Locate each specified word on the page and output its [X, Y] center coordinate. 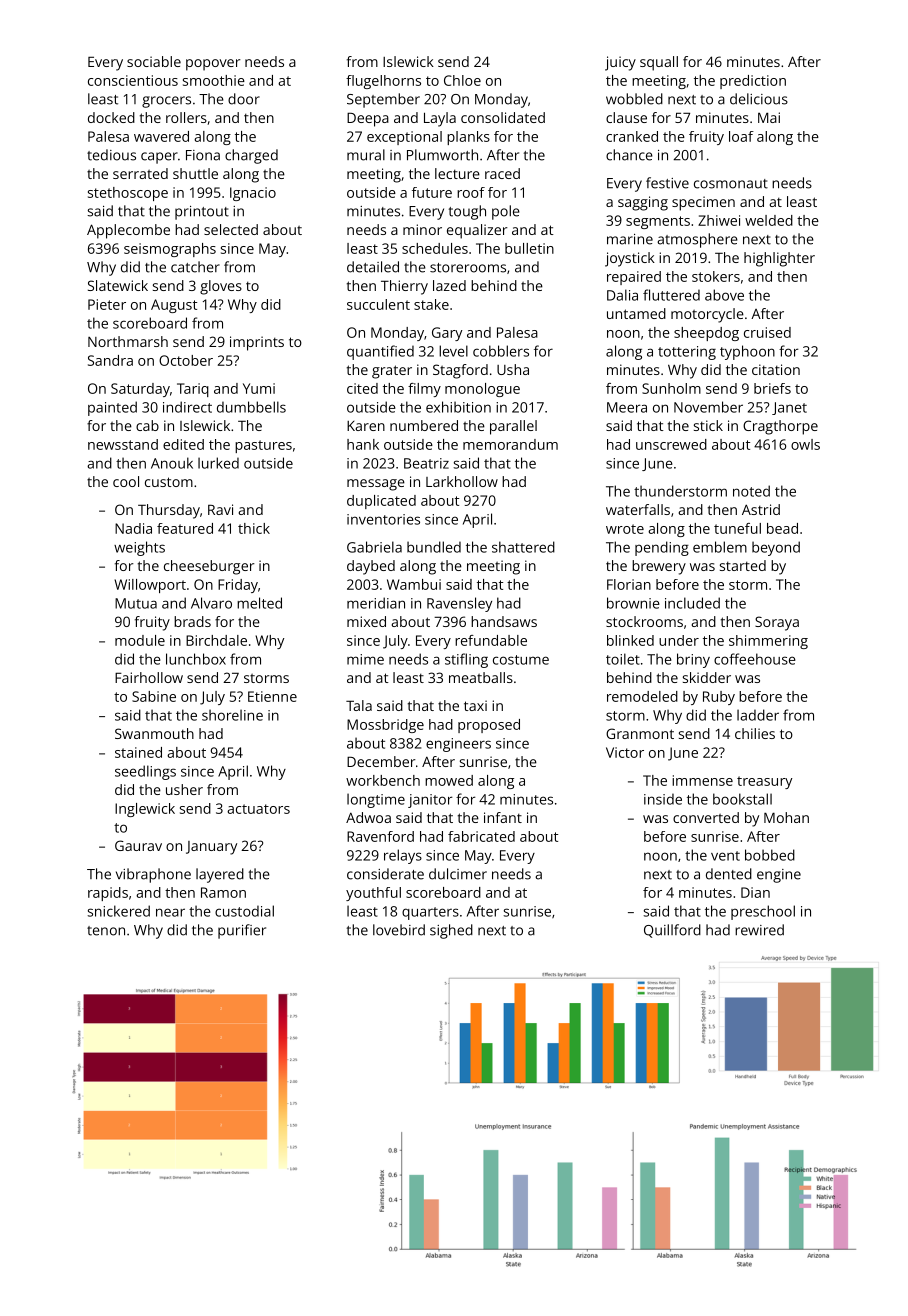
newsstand [123, 444]
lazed [449, 285]
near [170, 912]
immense [702, 780]
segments [658, 222]
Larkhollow [462, 481]
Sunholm [671, 388]
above [724, 295]
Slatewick [118, 285]
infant [503, 817]
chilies [755, 733]
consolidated [503, 117]
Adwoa [368, 817]
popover [213, 65]
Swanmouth [154, 733]
